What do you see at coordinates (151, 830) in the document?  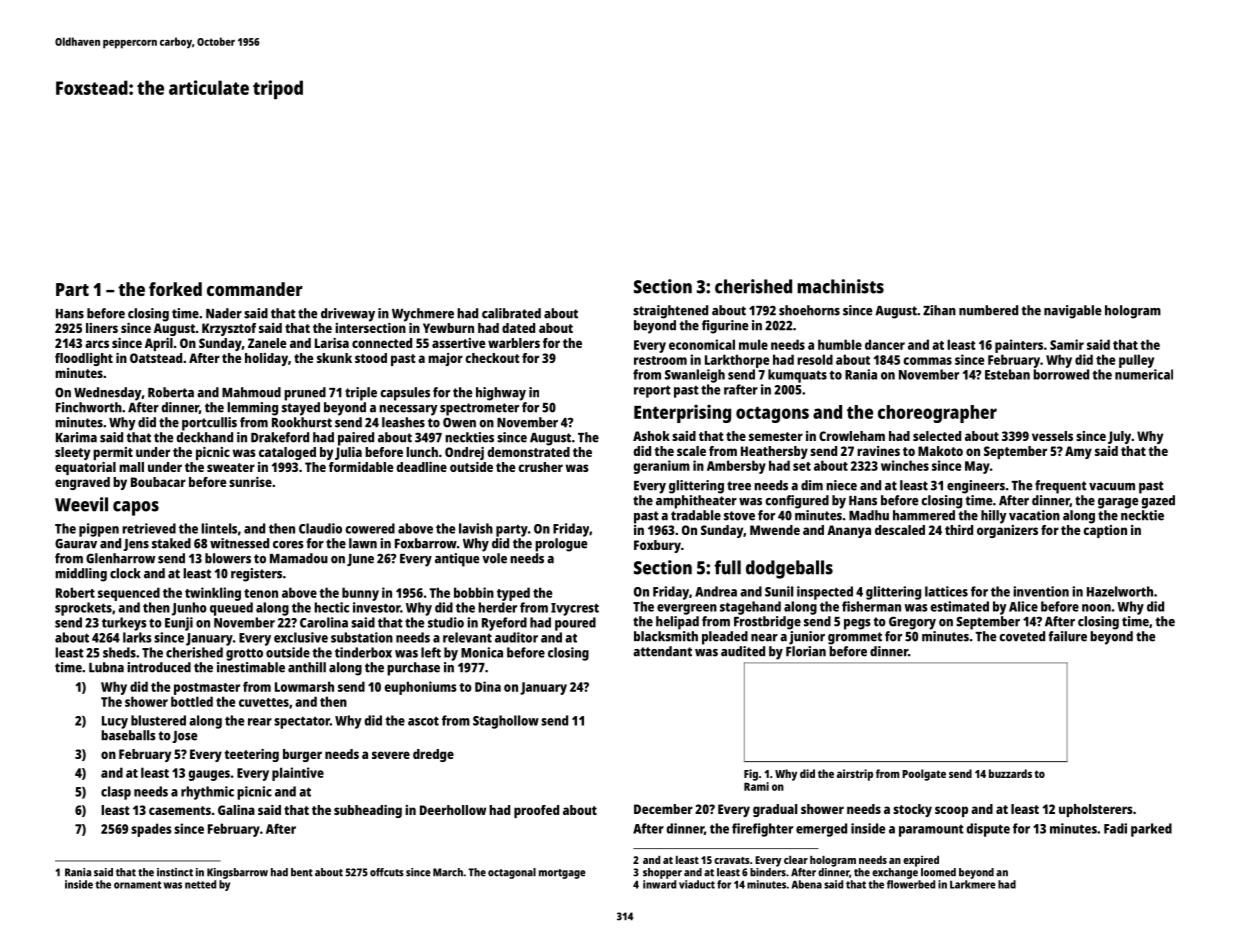 I see `spades` at bounding box center [151, 830].
